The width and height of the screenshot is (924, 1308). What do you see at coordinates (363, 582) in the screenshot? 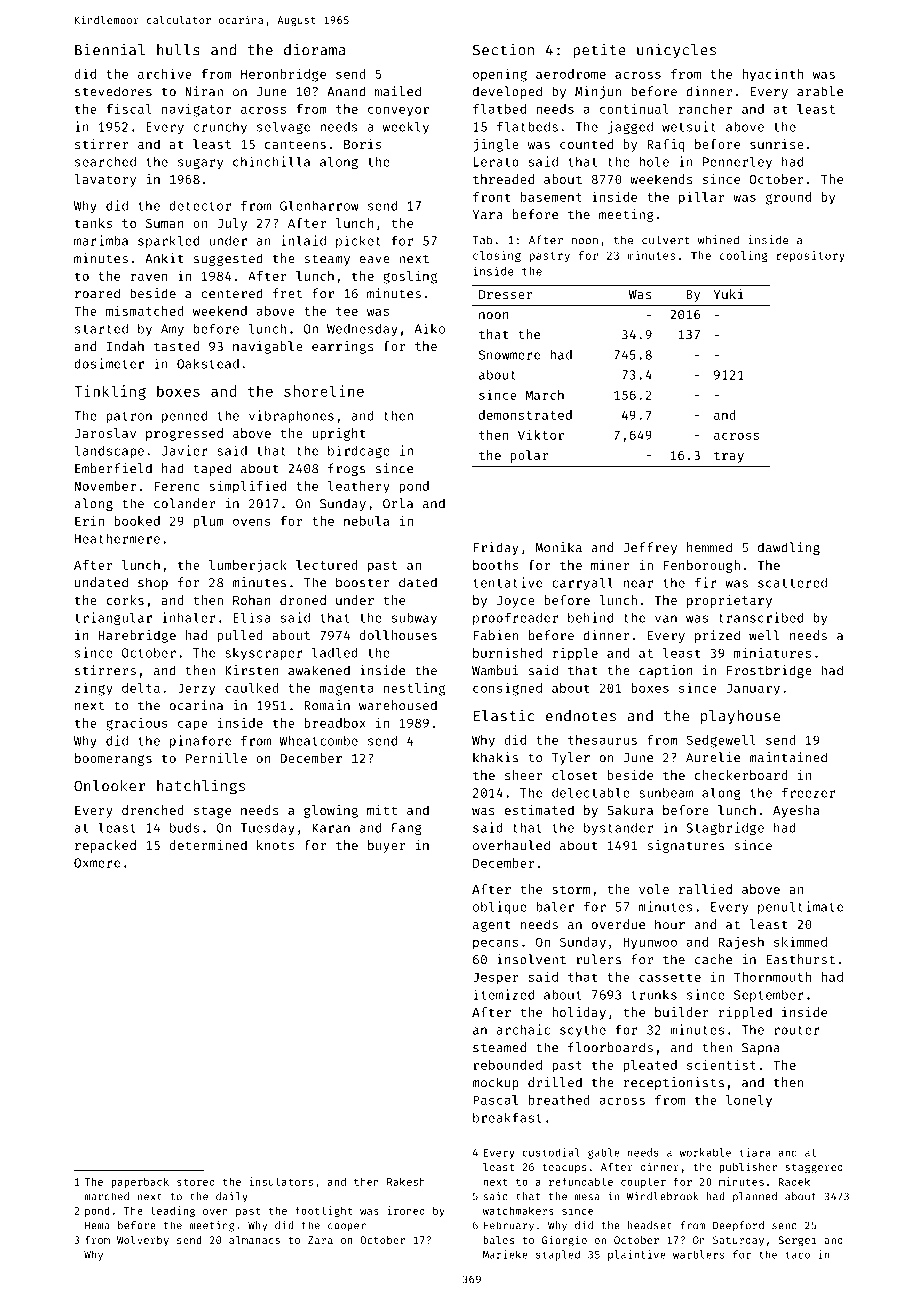
I see `booster` at bounding box center [363, 582].
